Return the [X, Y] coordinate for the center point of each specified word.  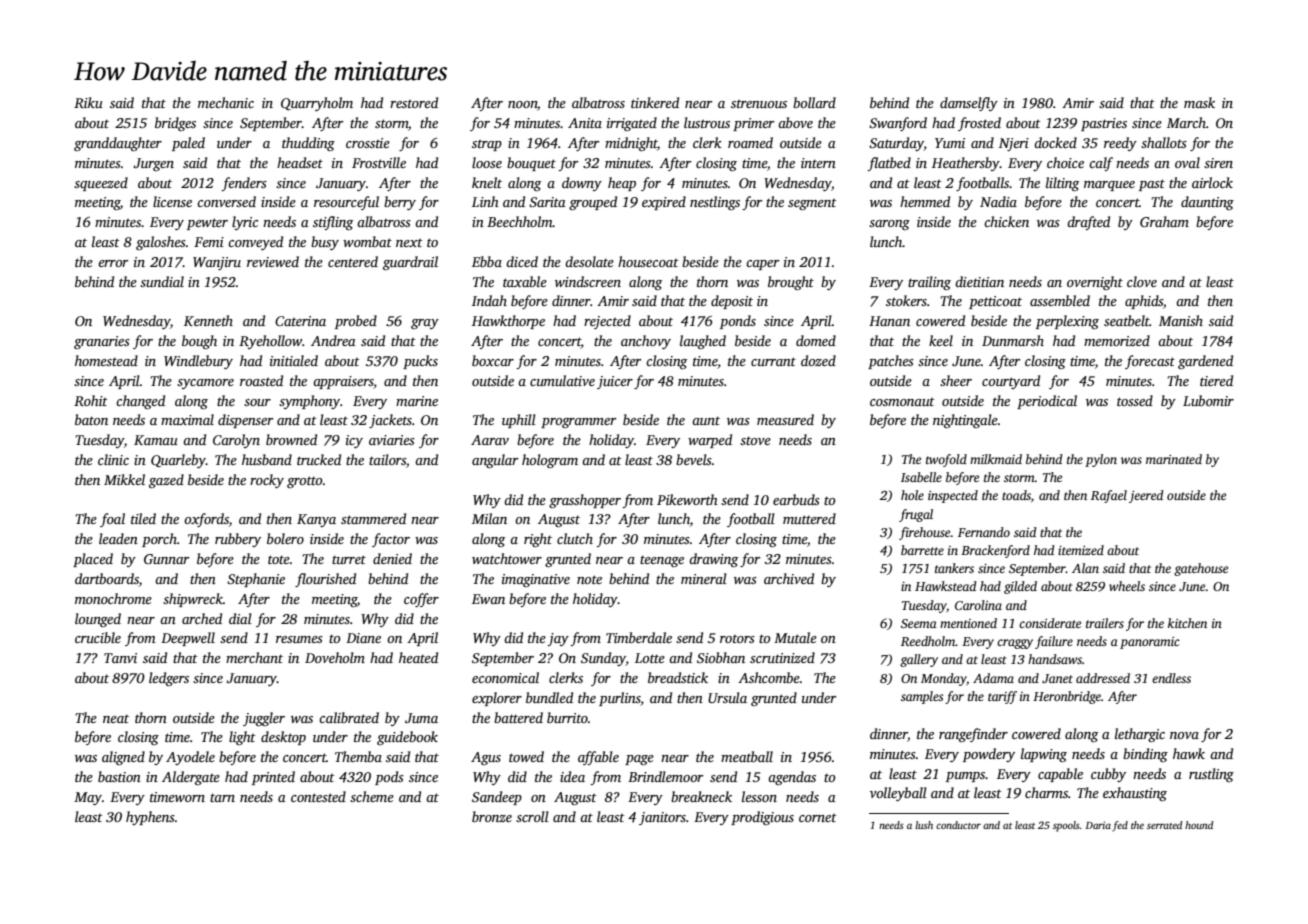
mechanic [226, 102]
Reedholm [928, 641]
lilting [1062, 184]
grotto [304, 482]
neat [116, 718]
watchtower [507, 558]
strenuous [759, 103]
